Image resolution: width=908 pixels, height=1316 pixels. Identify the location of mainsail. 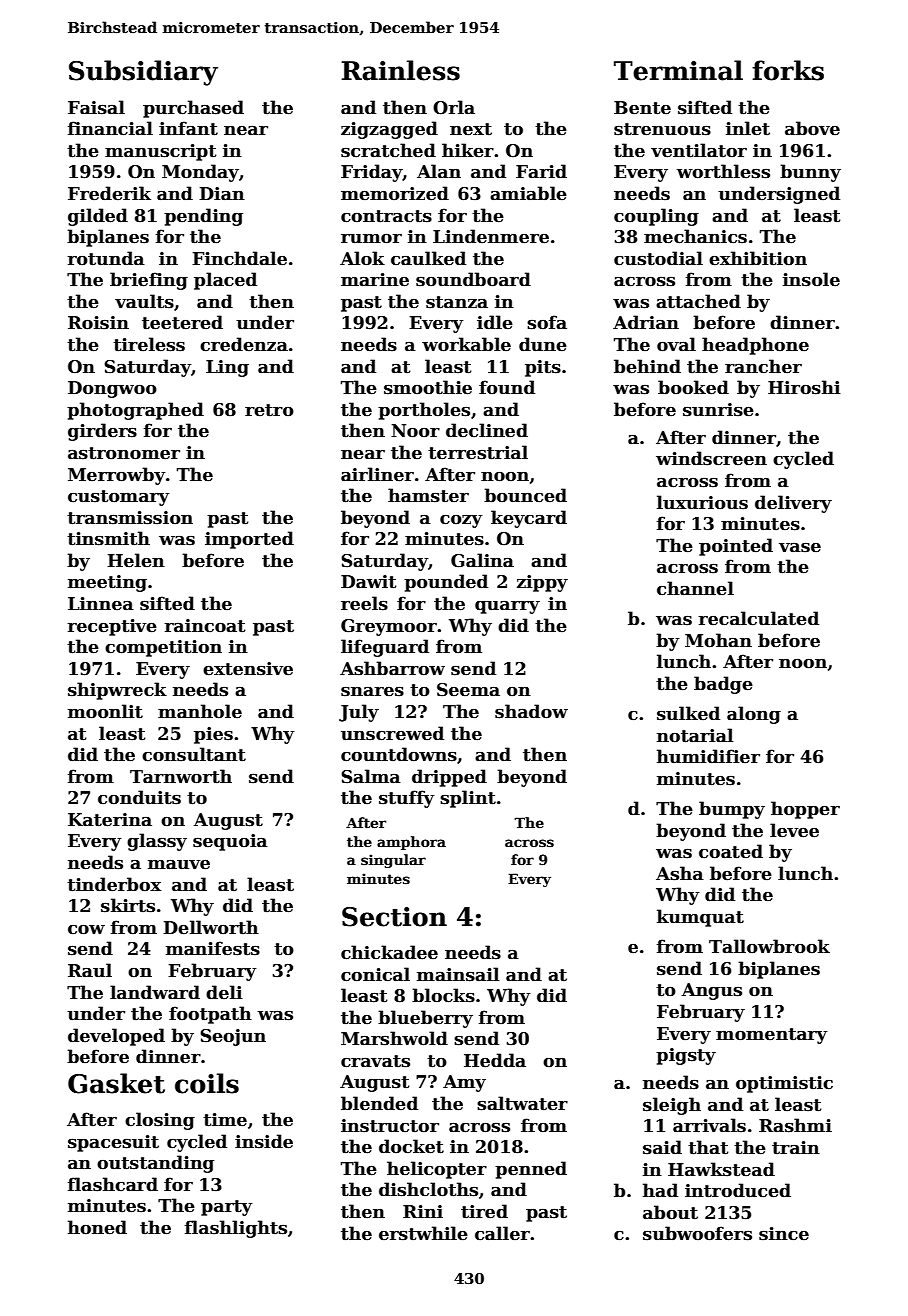
(458, 974).
